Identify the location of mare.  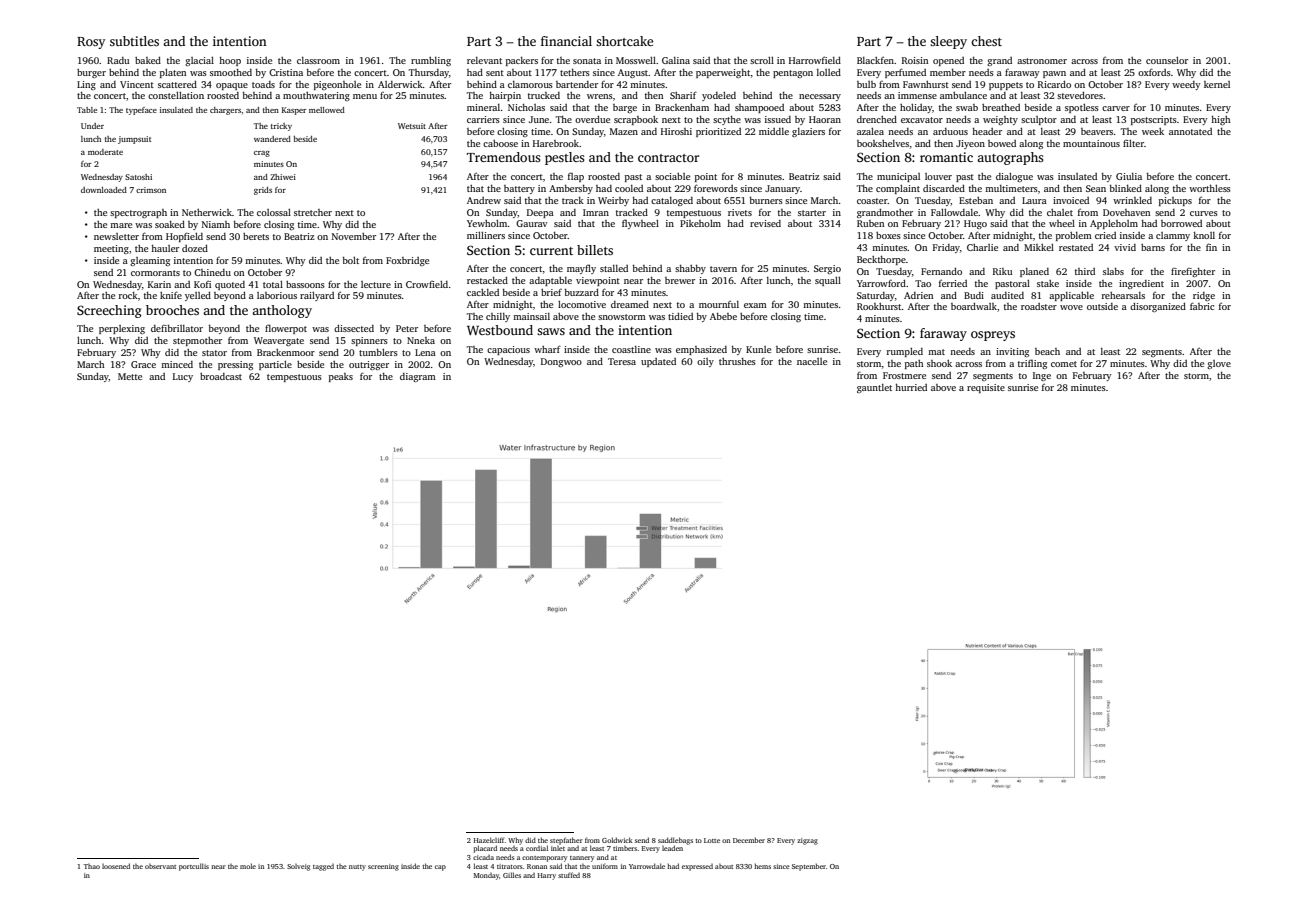
(121, 225).
